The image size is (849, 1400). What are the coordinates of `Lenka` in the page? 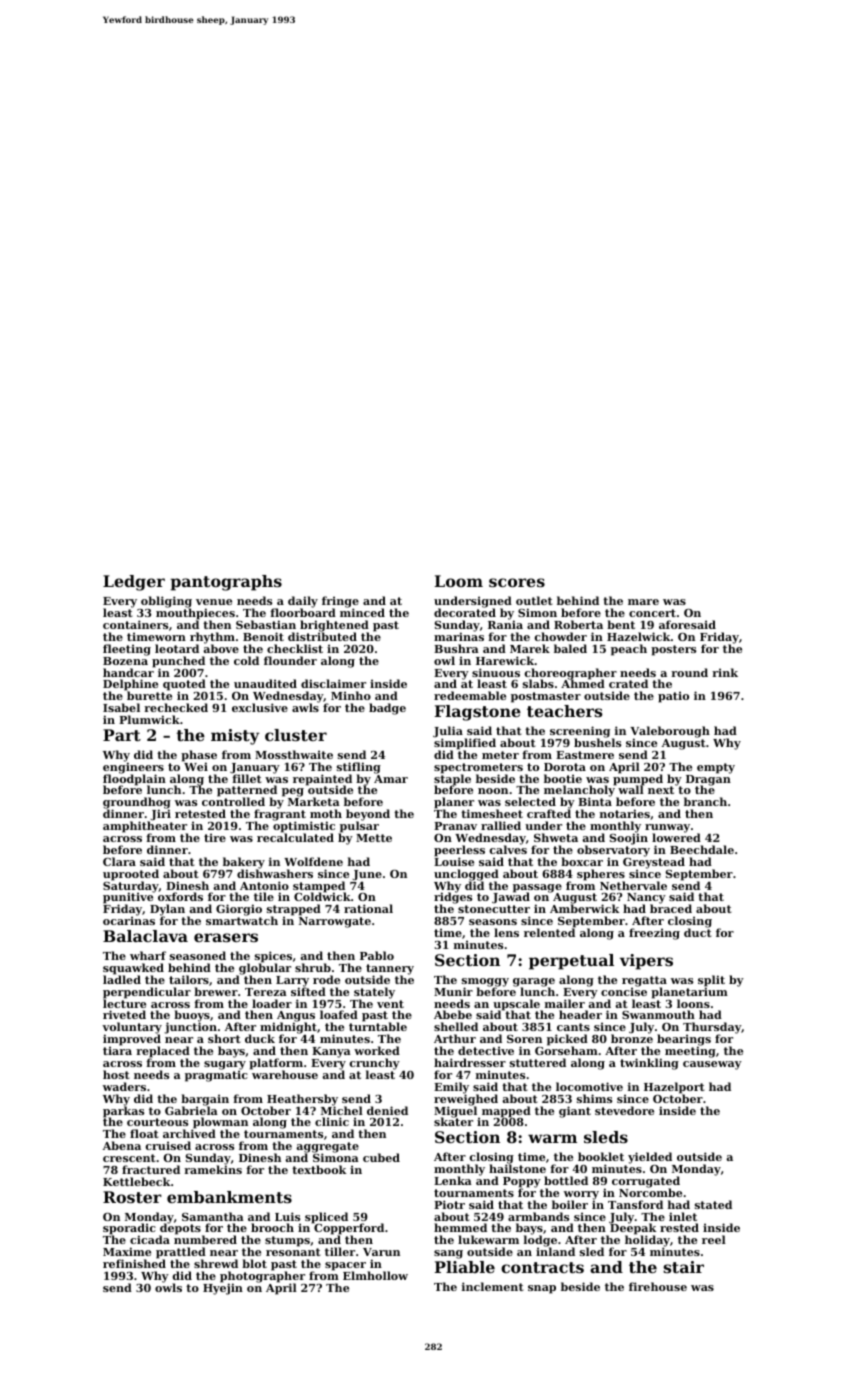 It's located at (453, 1180).
